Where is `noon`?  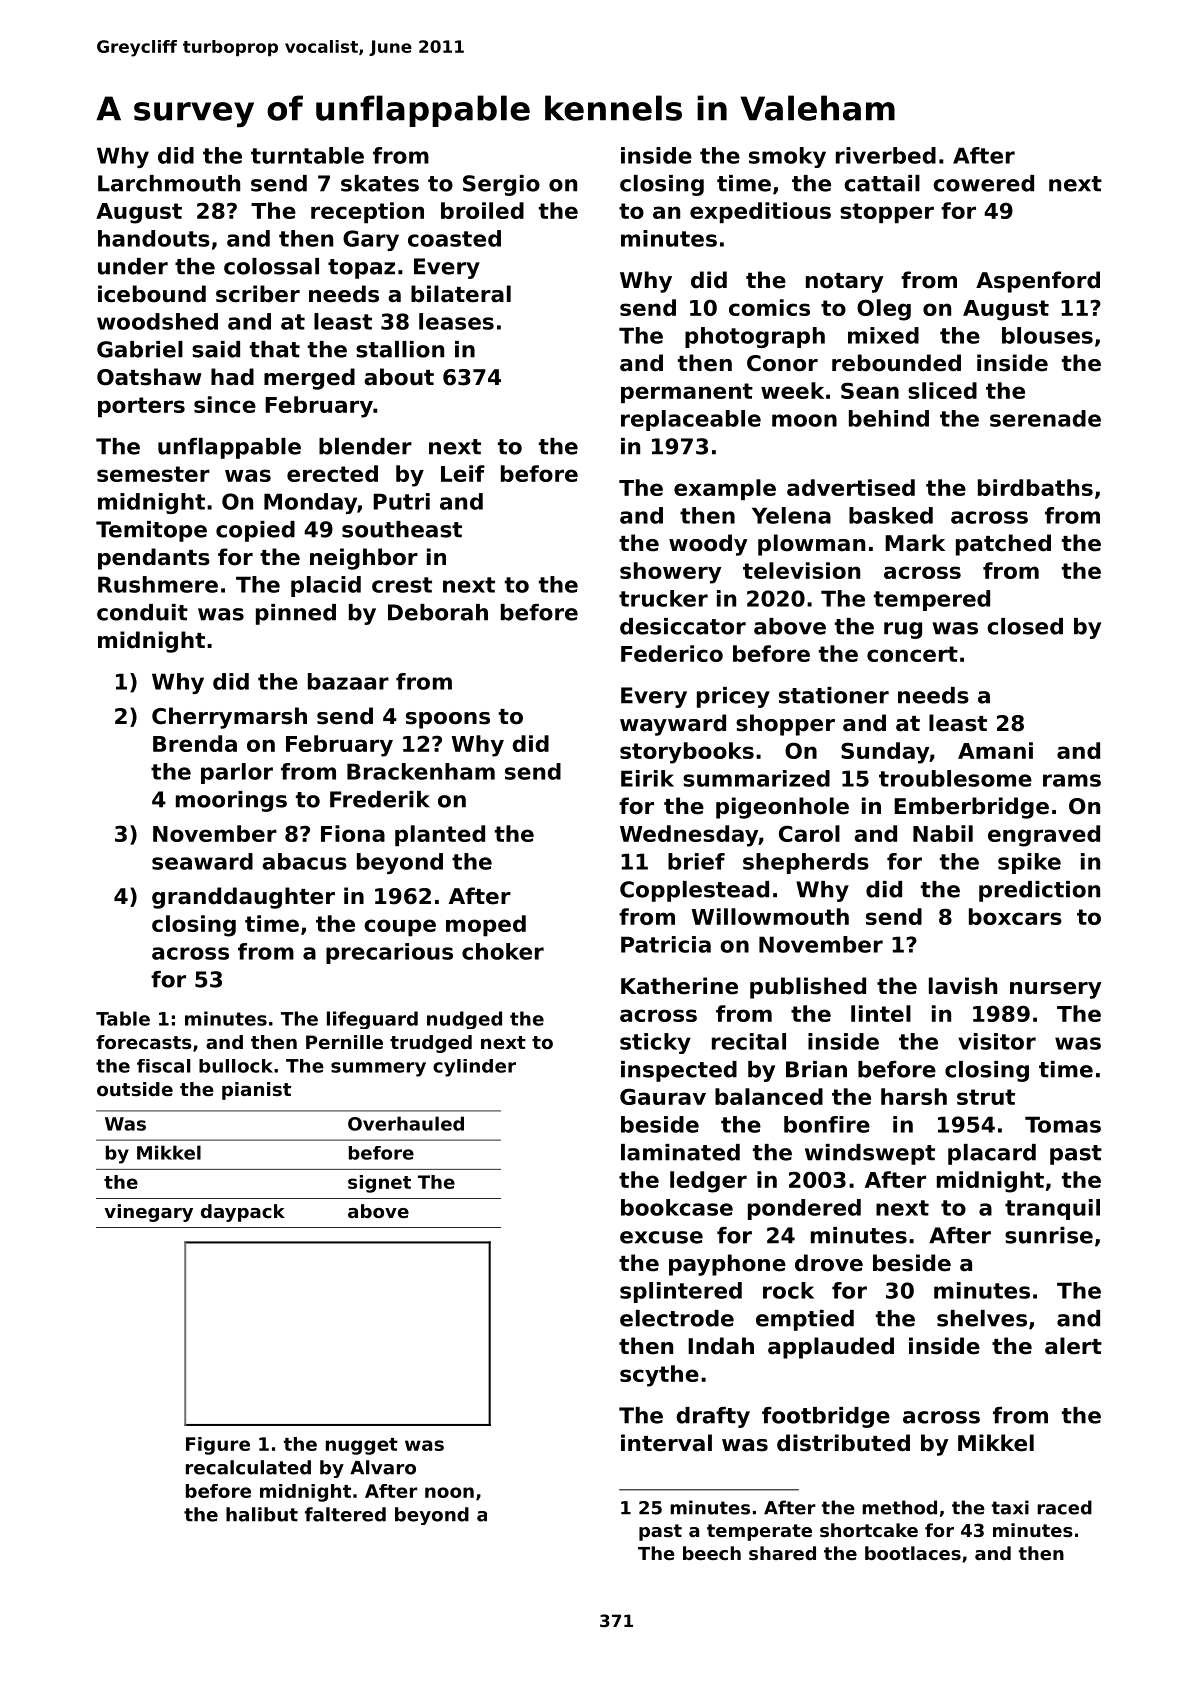 noon is located at coordinates (449, 1492).
